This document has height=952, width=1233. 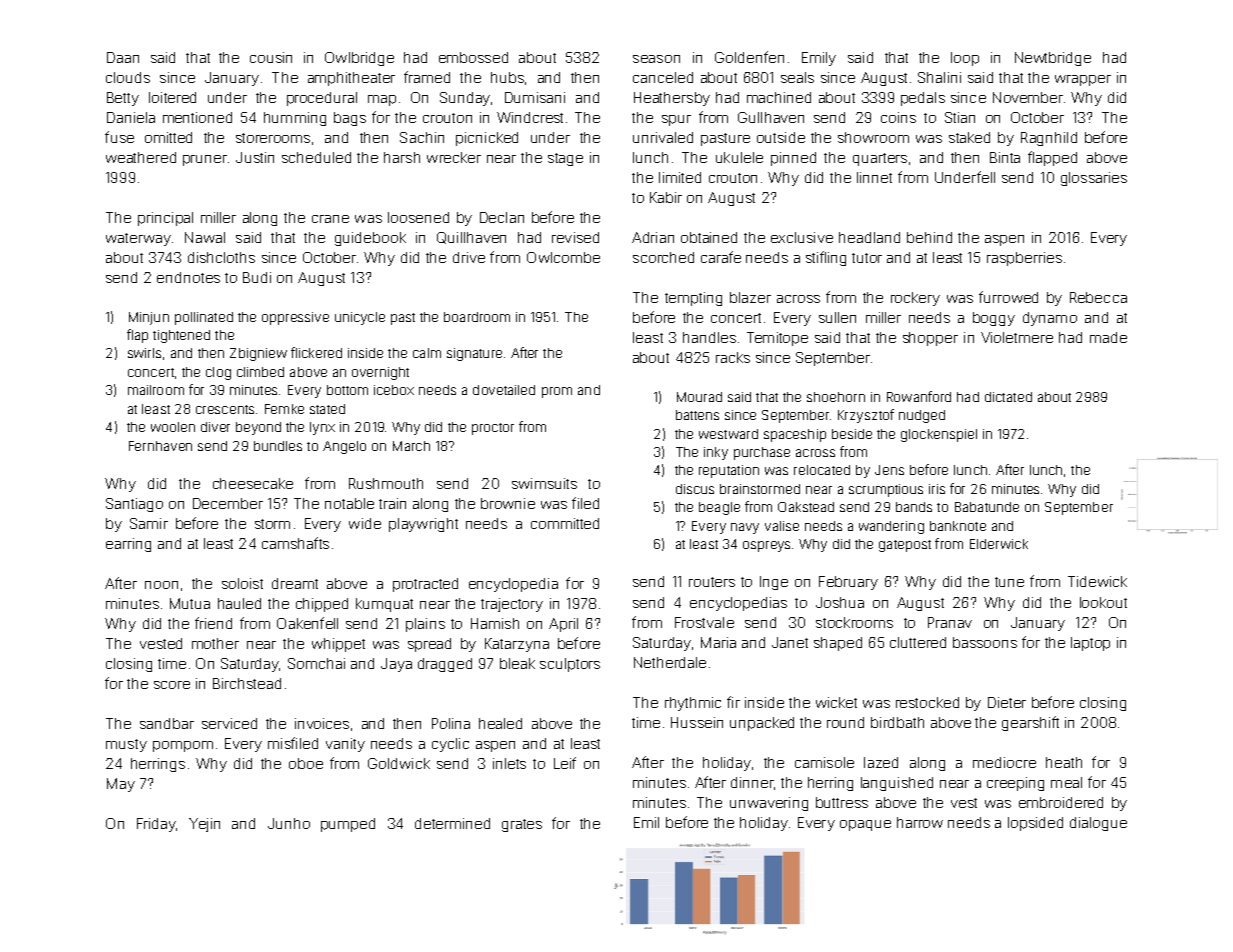 What do you see at coordinates (653, 237) in the document?
I see `Adrian` at bounding box center [653, 237].
